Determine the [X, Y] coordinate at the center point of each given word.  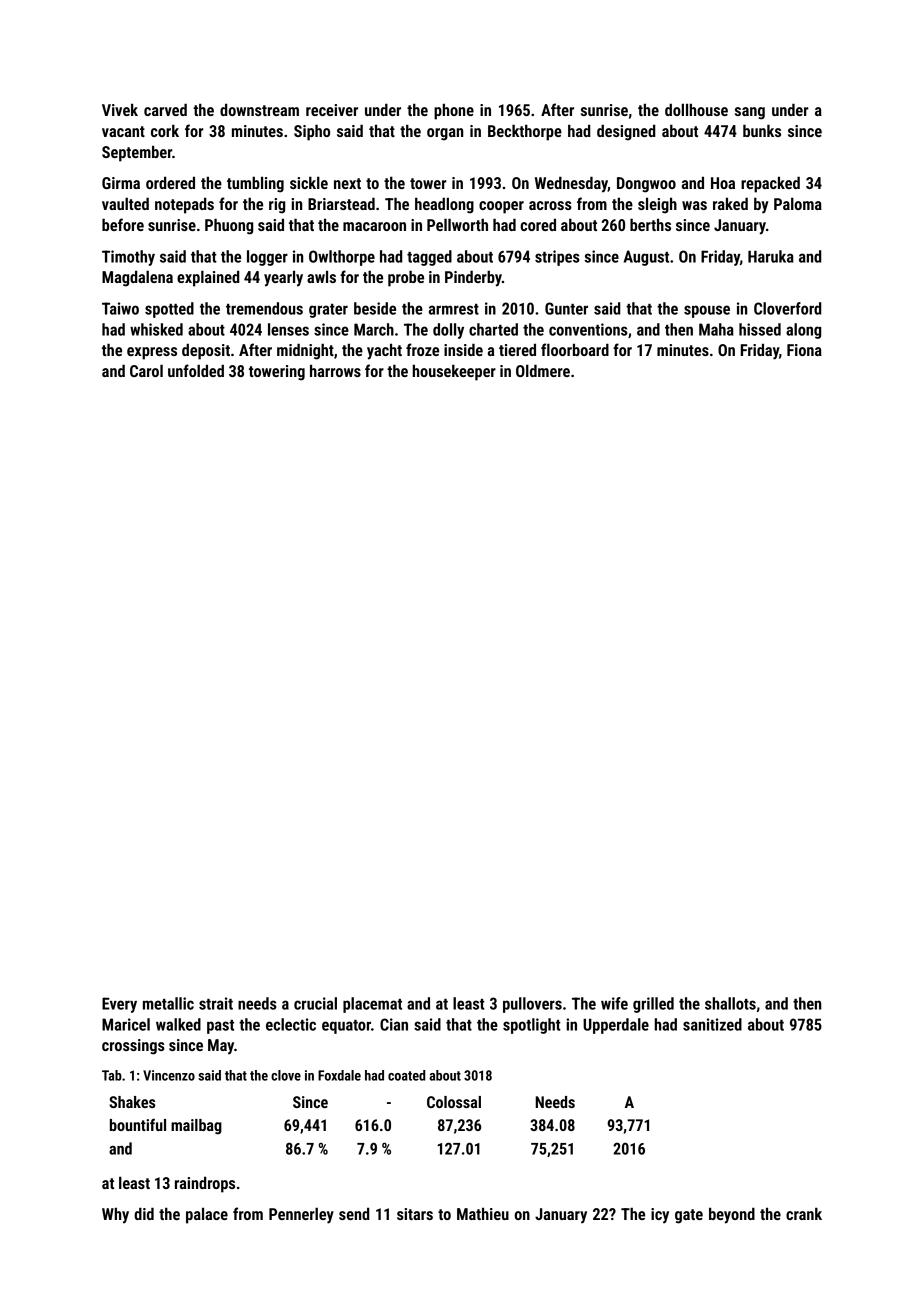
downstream [259, 109]
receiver [332, 110]
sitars [415, 1214]
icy [660, 1216]
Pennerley [301, 1215]
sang [750, 113]
